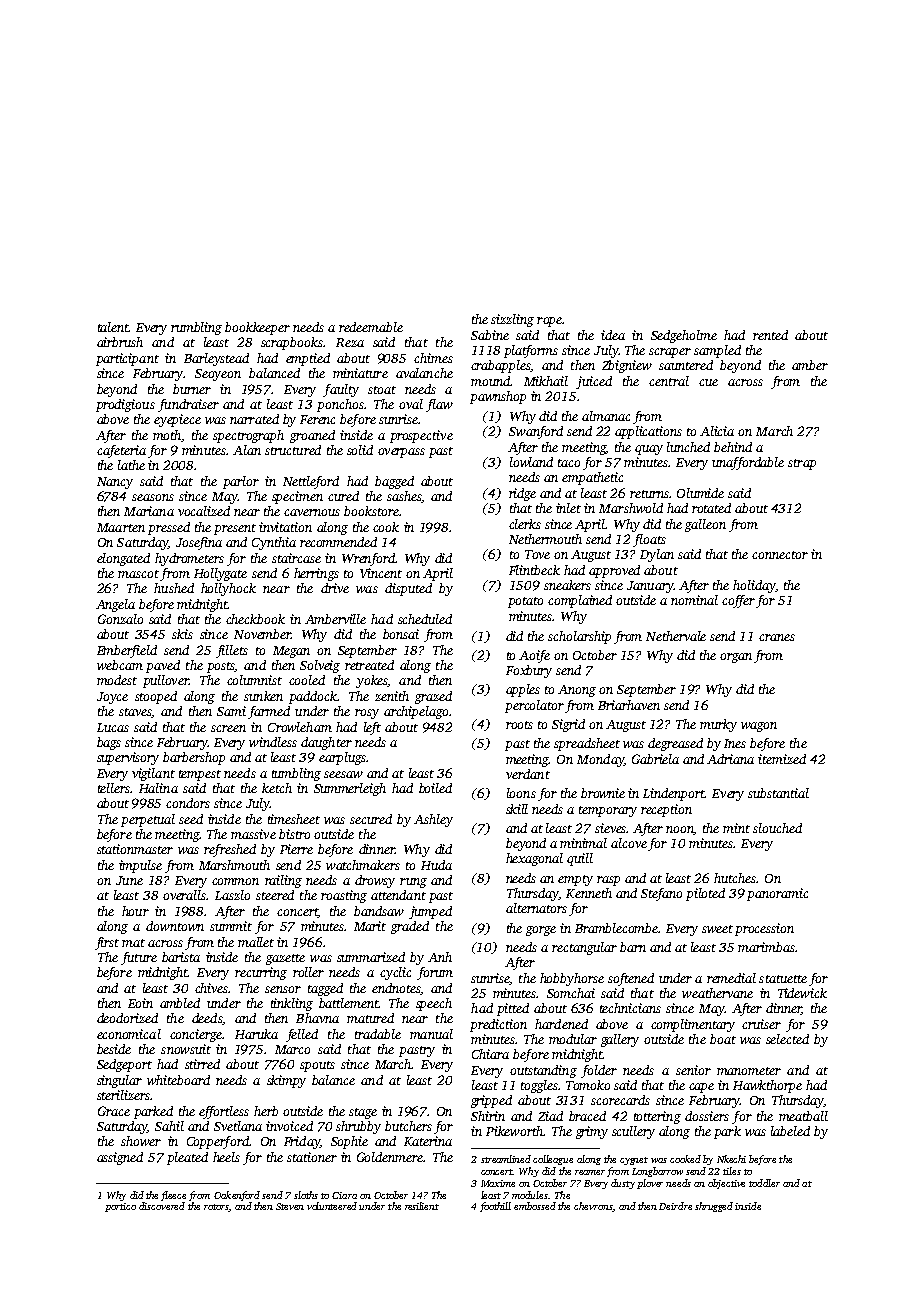 The width and height of the screenshot is (924, 1308). What do you see at coordinates (648, 432) in the screenshot?
I see `applications` at bounding box center [648, 432].
